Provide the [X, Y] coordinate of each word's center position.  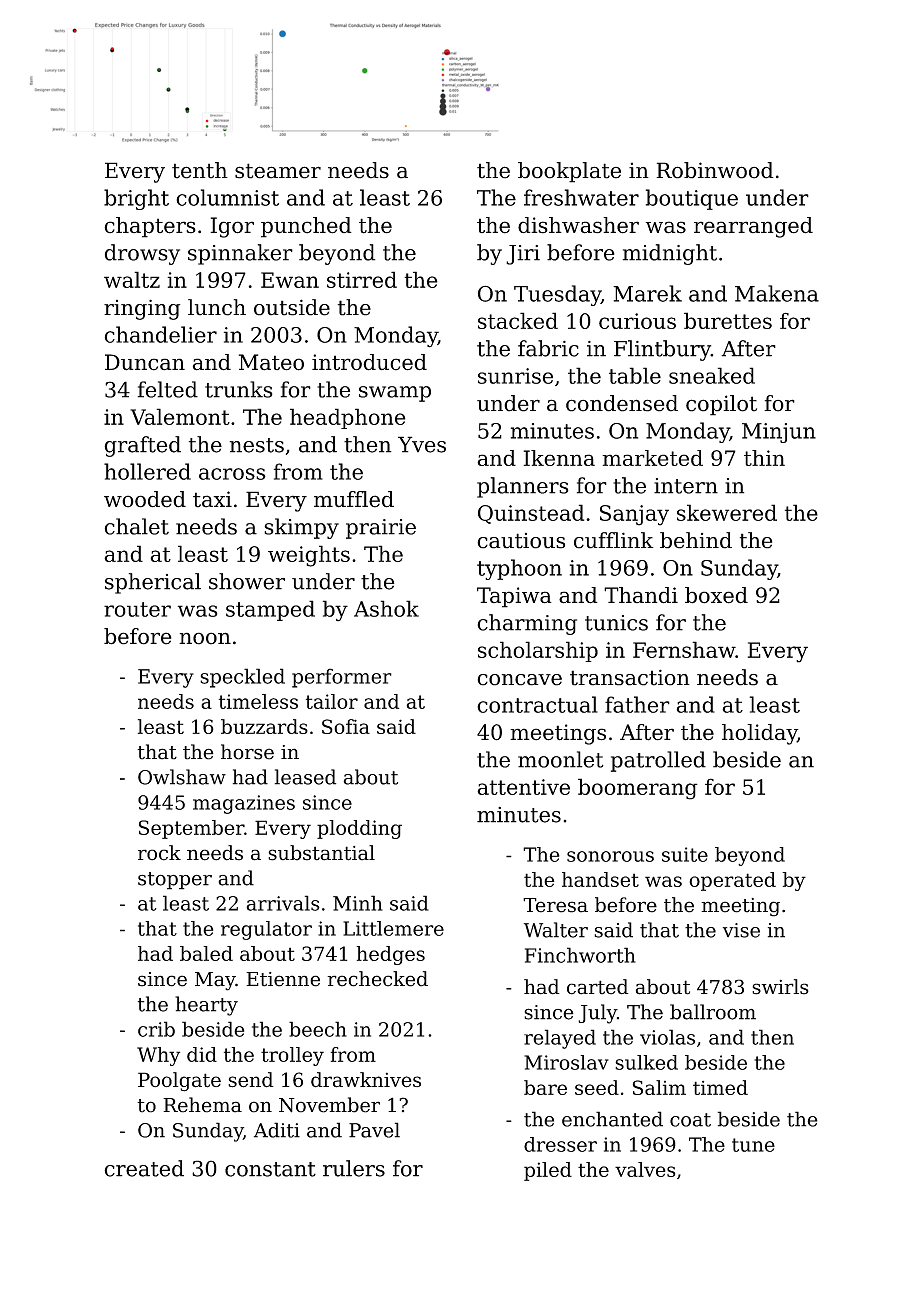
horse [247, 752]
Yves [422, 444]
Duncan [145, 362]
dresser [560, 1144]
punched [306, 227]
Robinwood [715, 170]
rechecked [377, 979]
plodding [359, 829]
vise [741, 930]
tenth [200, 170]
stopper [175, 881]
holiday [759, 734]
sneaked [712, 375]
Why [158, 1056]
